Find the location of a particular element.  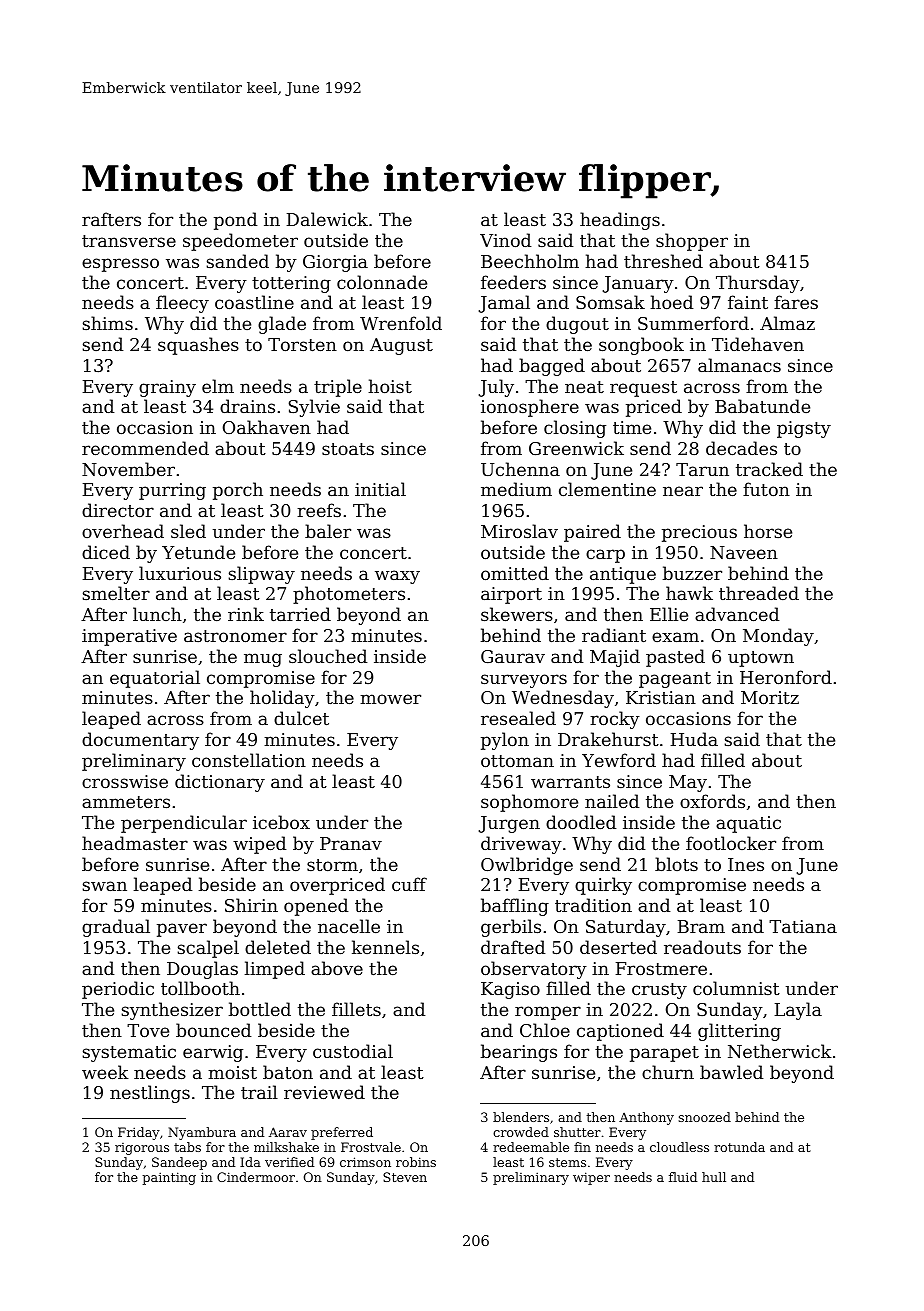

espresso is located at coordinates (120, 265).
